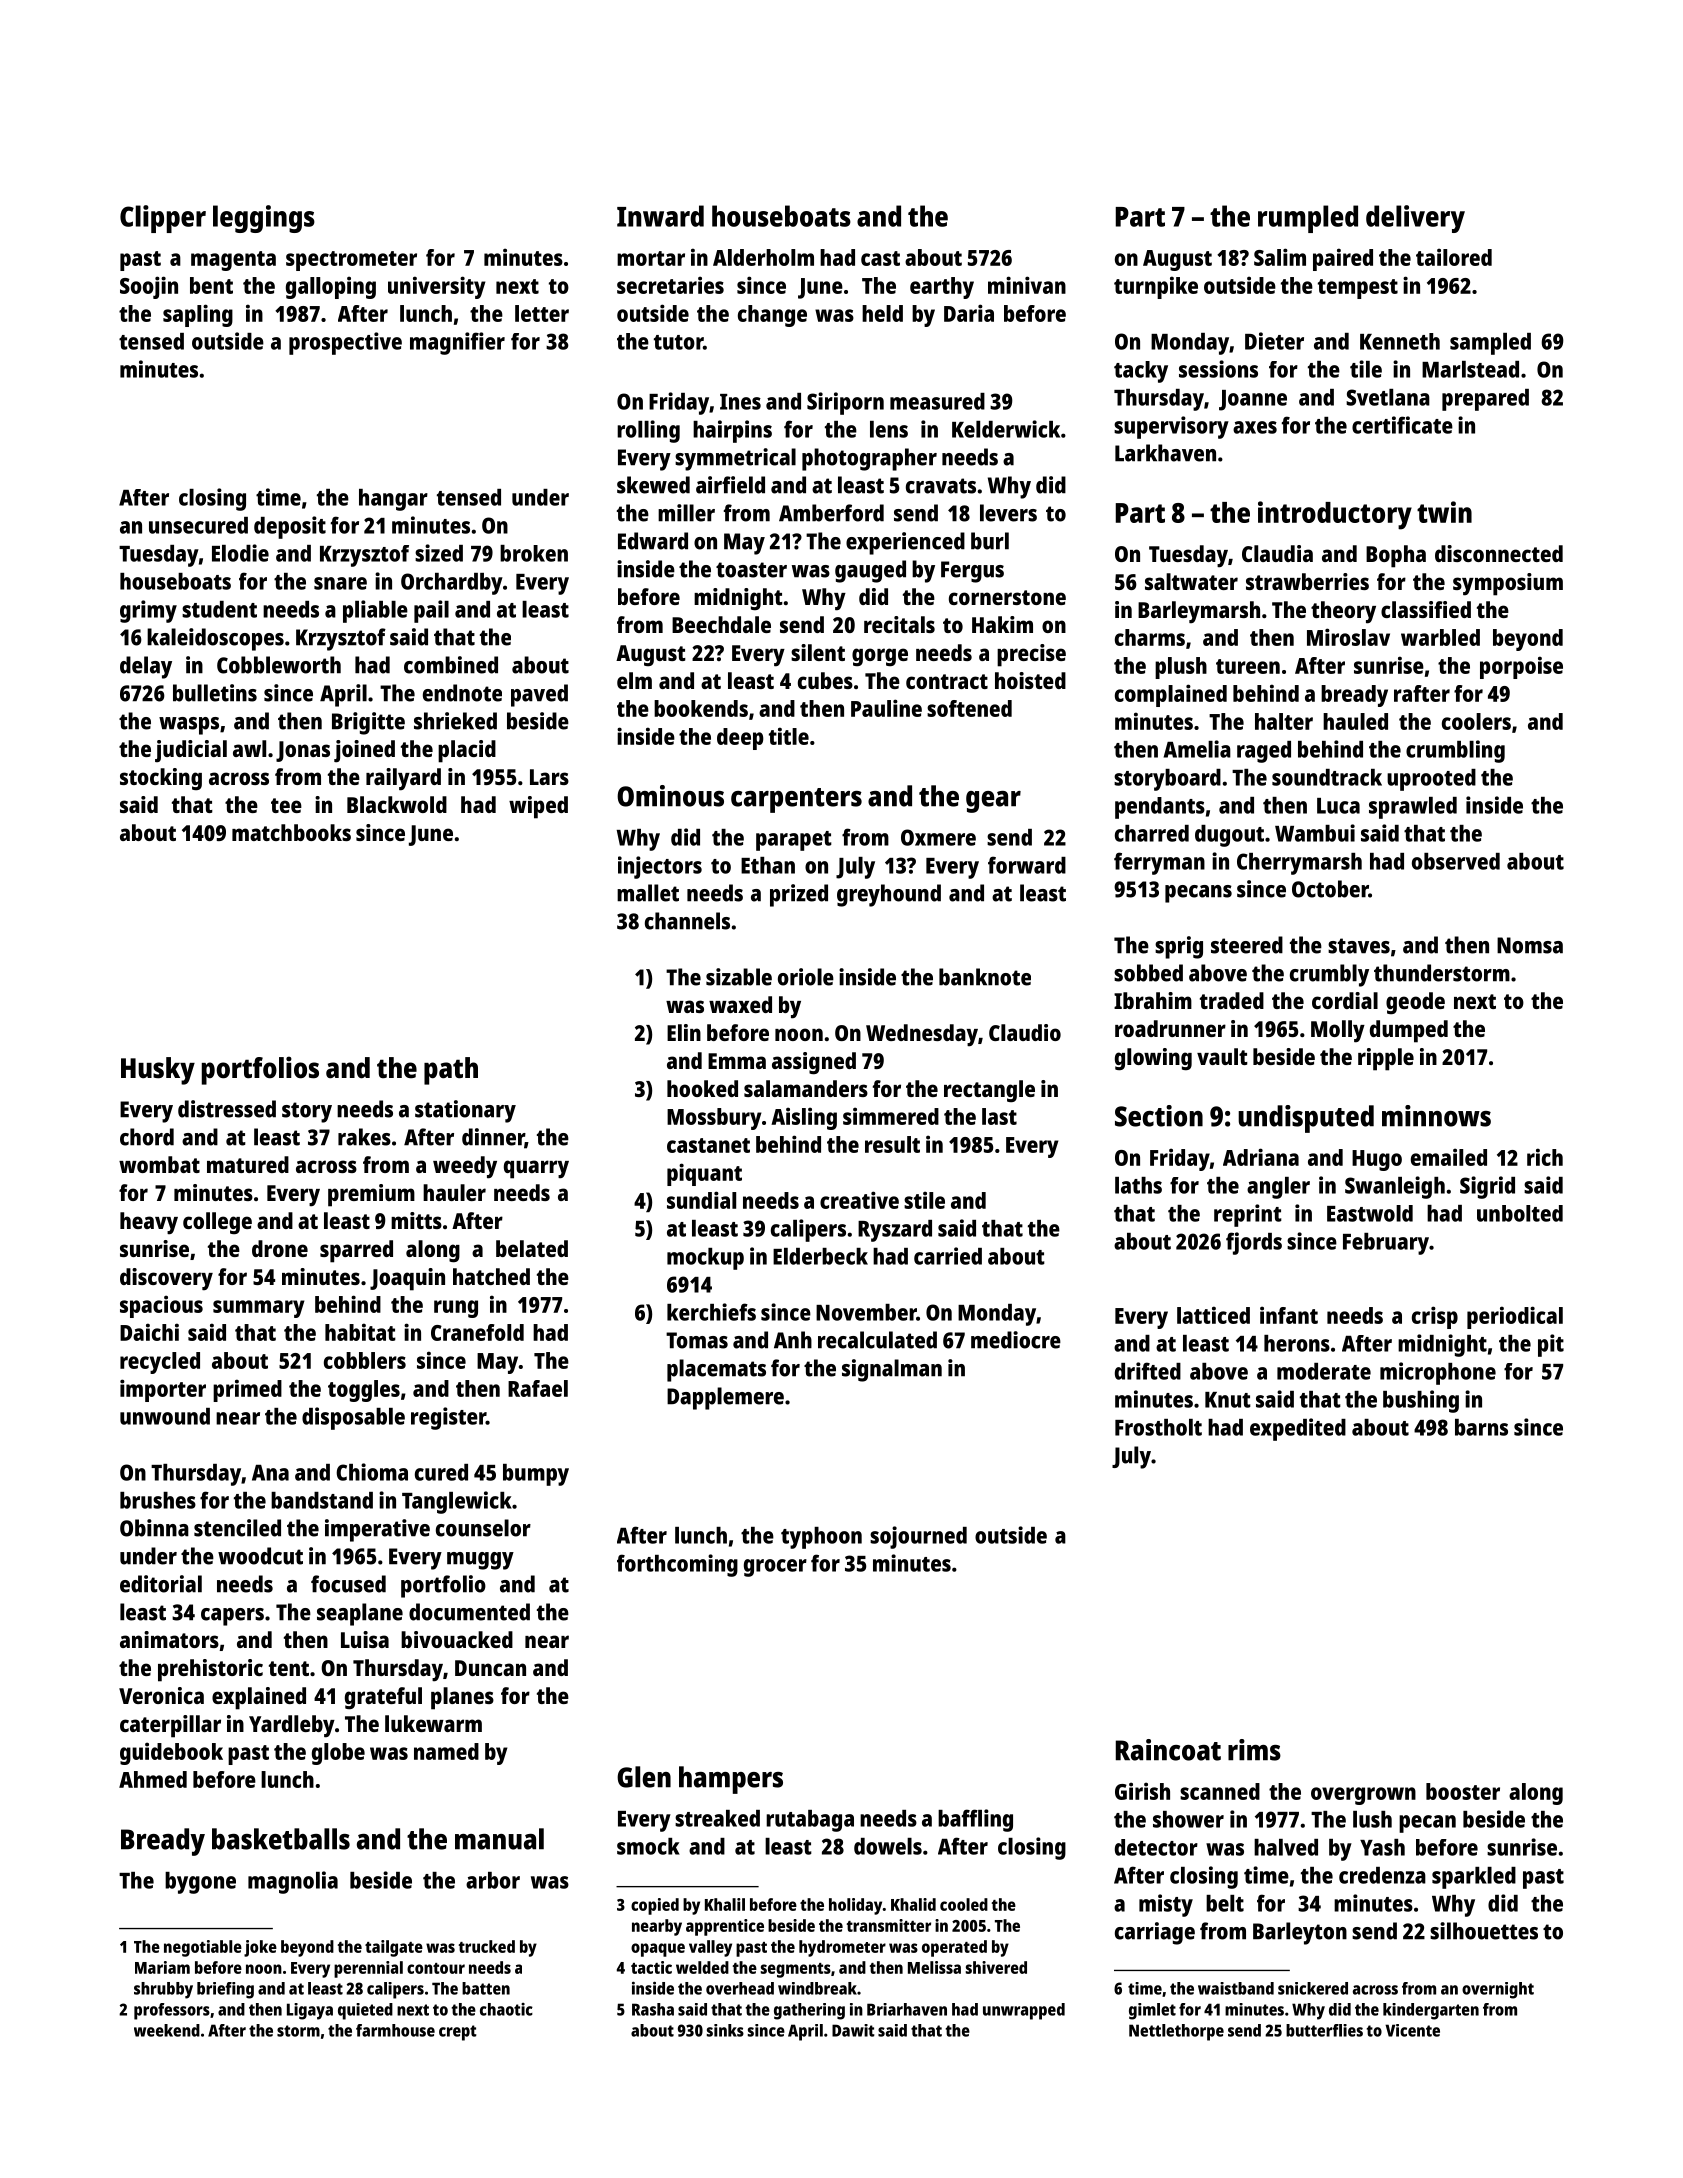 The height and width of the document is (2178, 1683). I want to click on delivery, so click(1415, 219).
